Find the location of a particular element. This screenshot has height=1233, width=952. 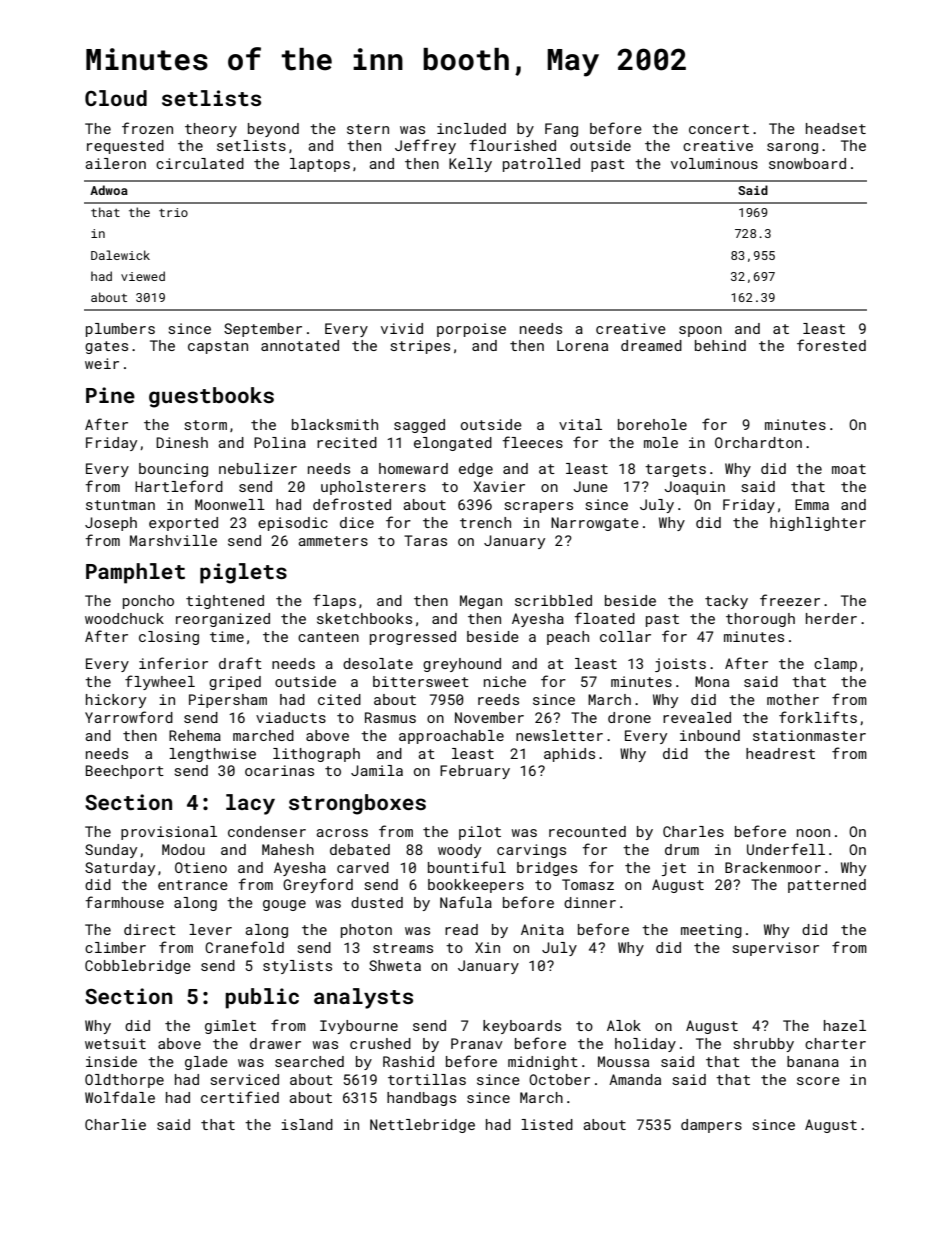

circulated is located at coordinates (200, 163).
